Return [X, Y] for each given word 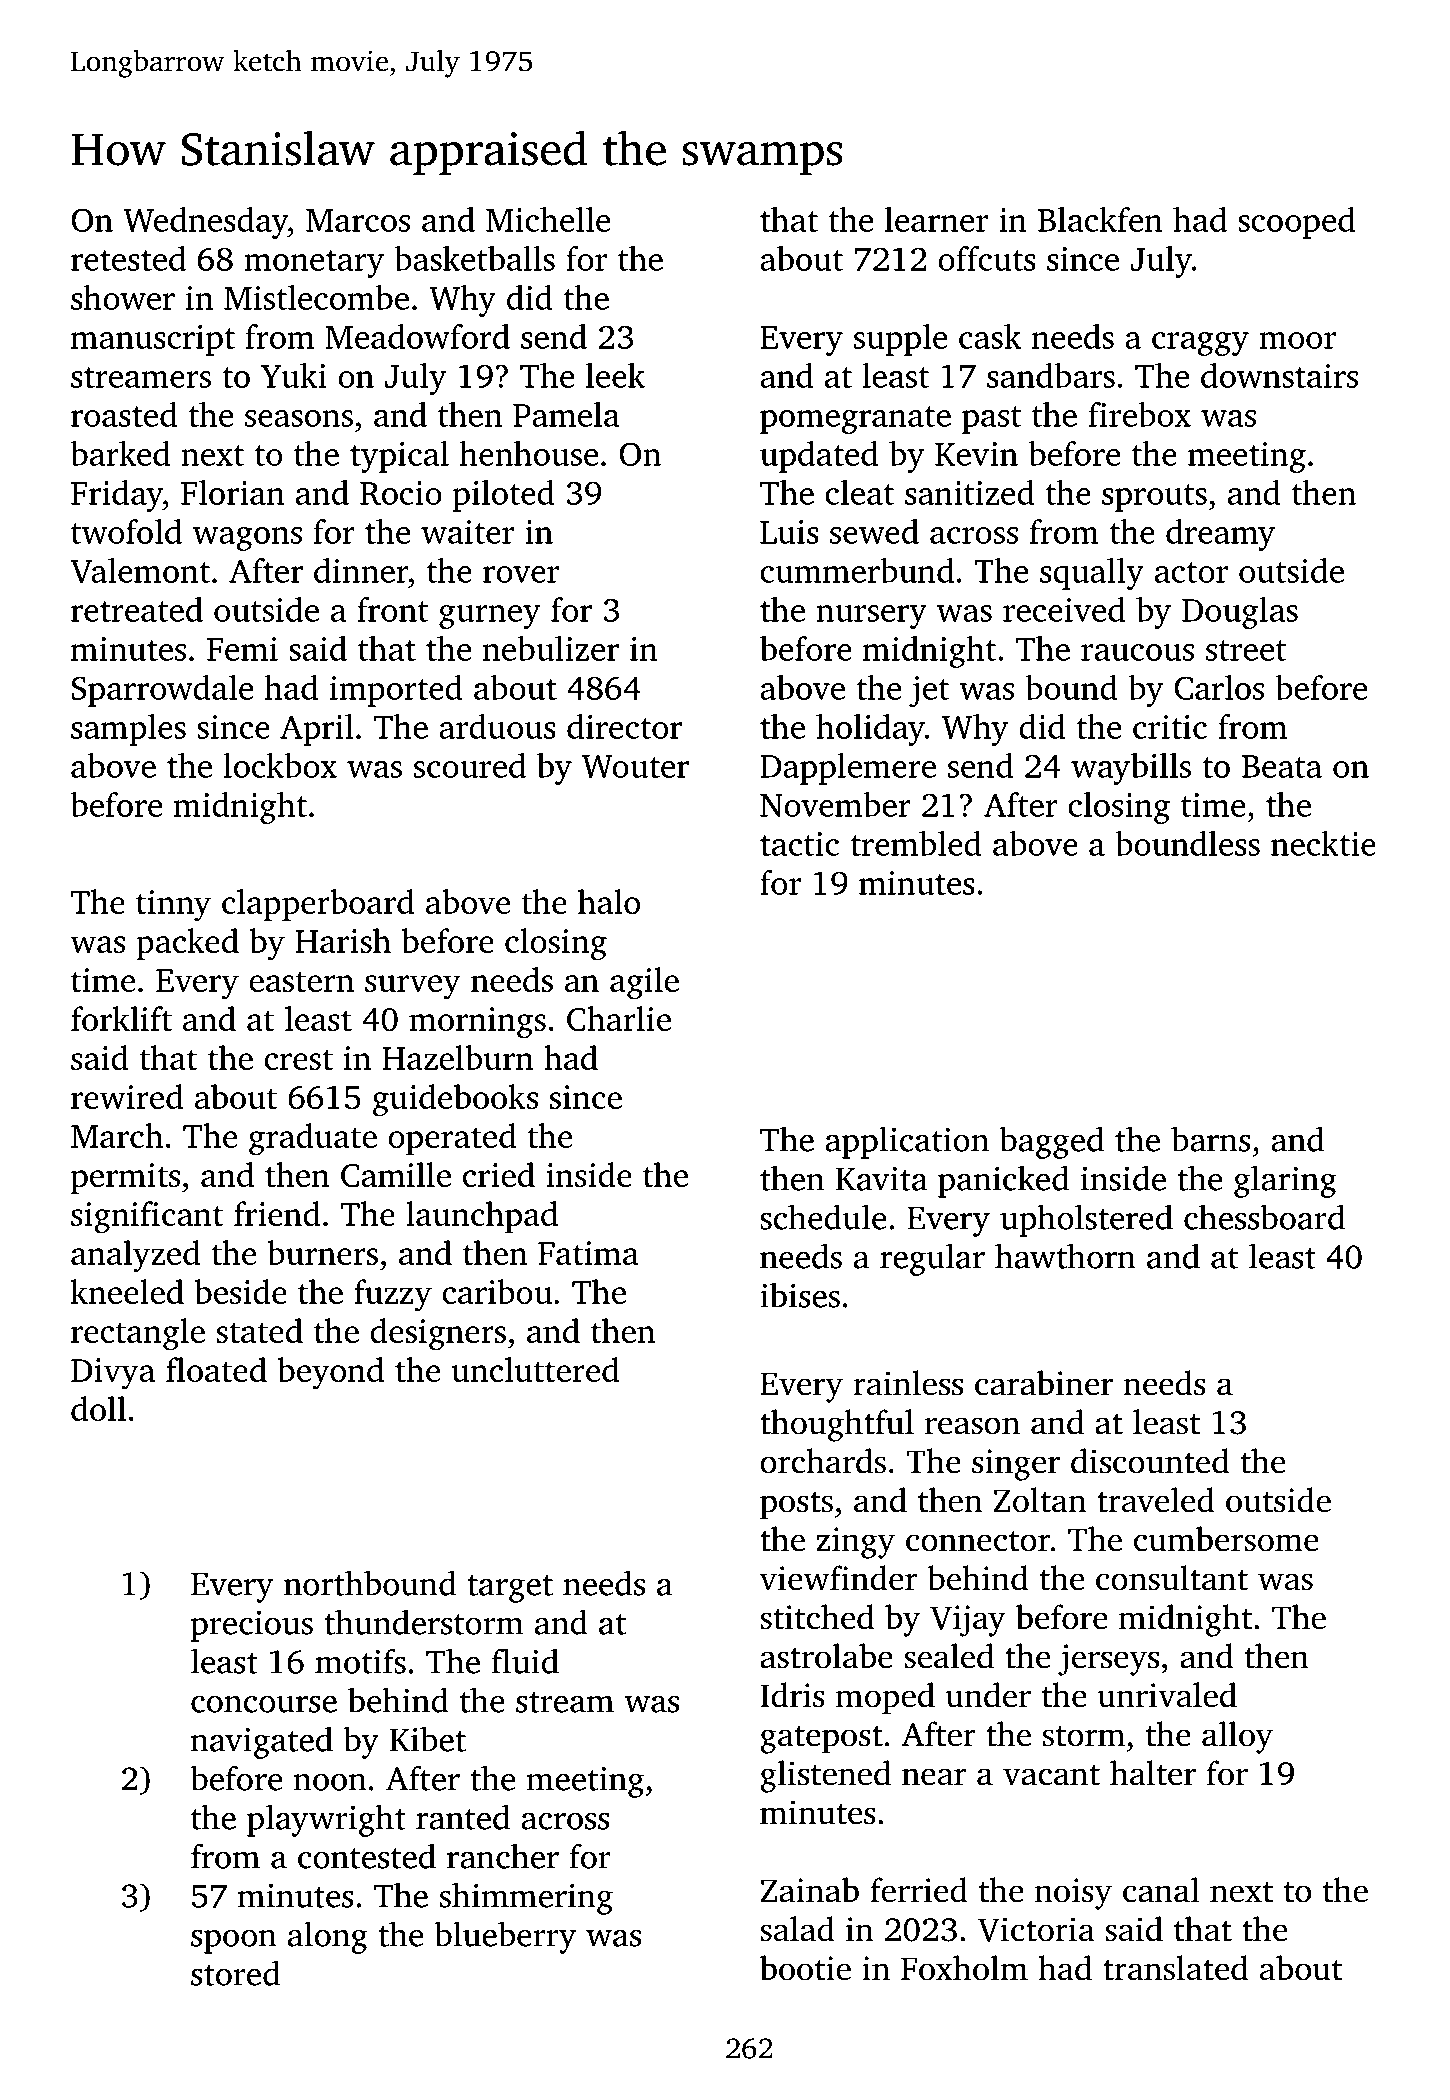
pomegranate [855, 420]
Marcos [358, 220]
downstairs [1279, 375]
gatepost [821, 1740]
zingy [856, 1543]
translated [1175, 1968]
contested [367, 1856]
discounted [1150, 1461]
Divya [113, 1374]
